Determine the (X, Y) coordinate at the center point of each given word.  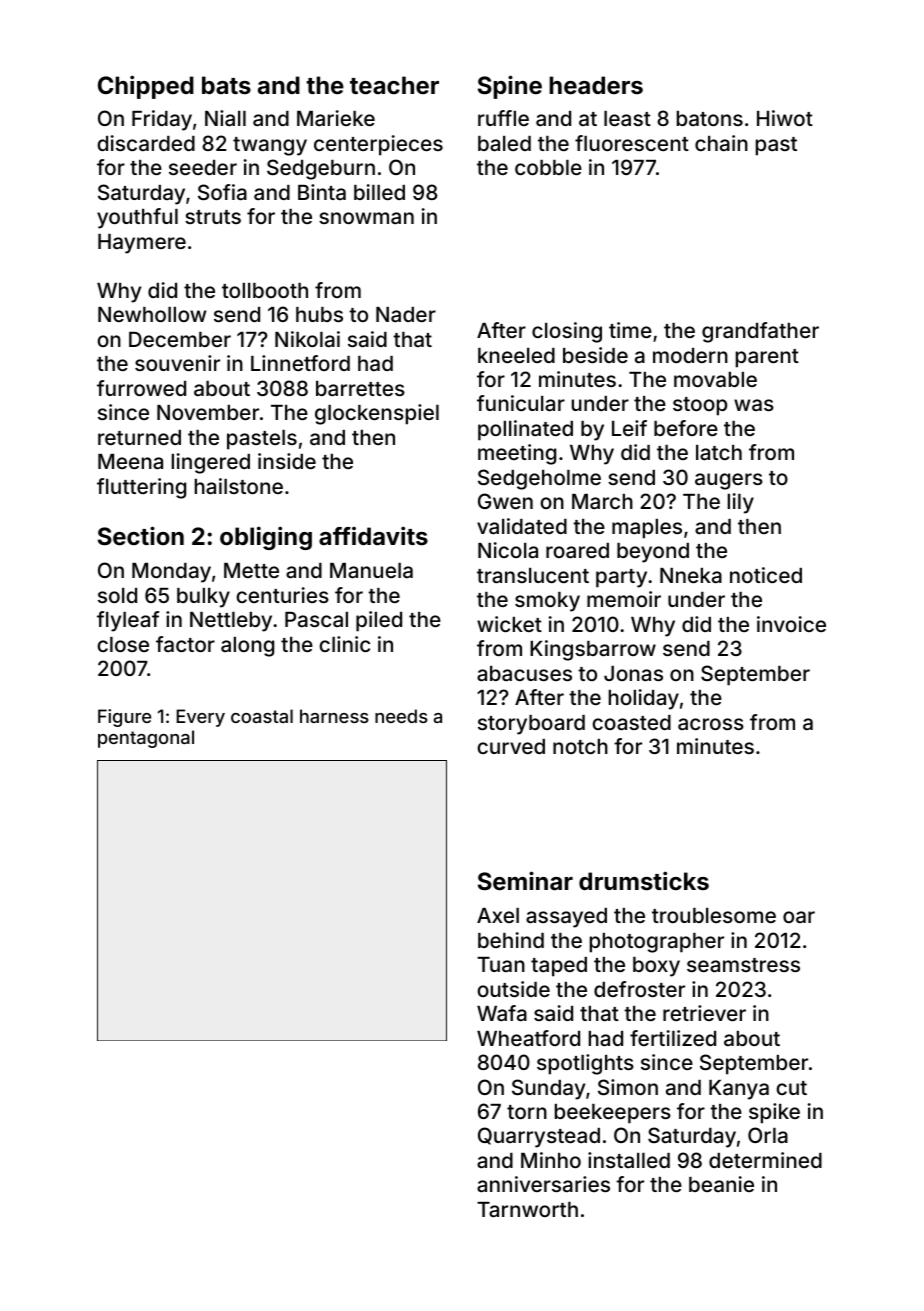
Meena (130, 461)
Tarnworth (527, 1209)
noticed (766, 575)
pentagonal (146, 739)
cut (791, 1088)
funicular (521, 403)
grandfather (760, 332)
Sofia (222, 192)
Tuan (501, 964)
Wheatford (528, 1038)
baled (504, 143)
